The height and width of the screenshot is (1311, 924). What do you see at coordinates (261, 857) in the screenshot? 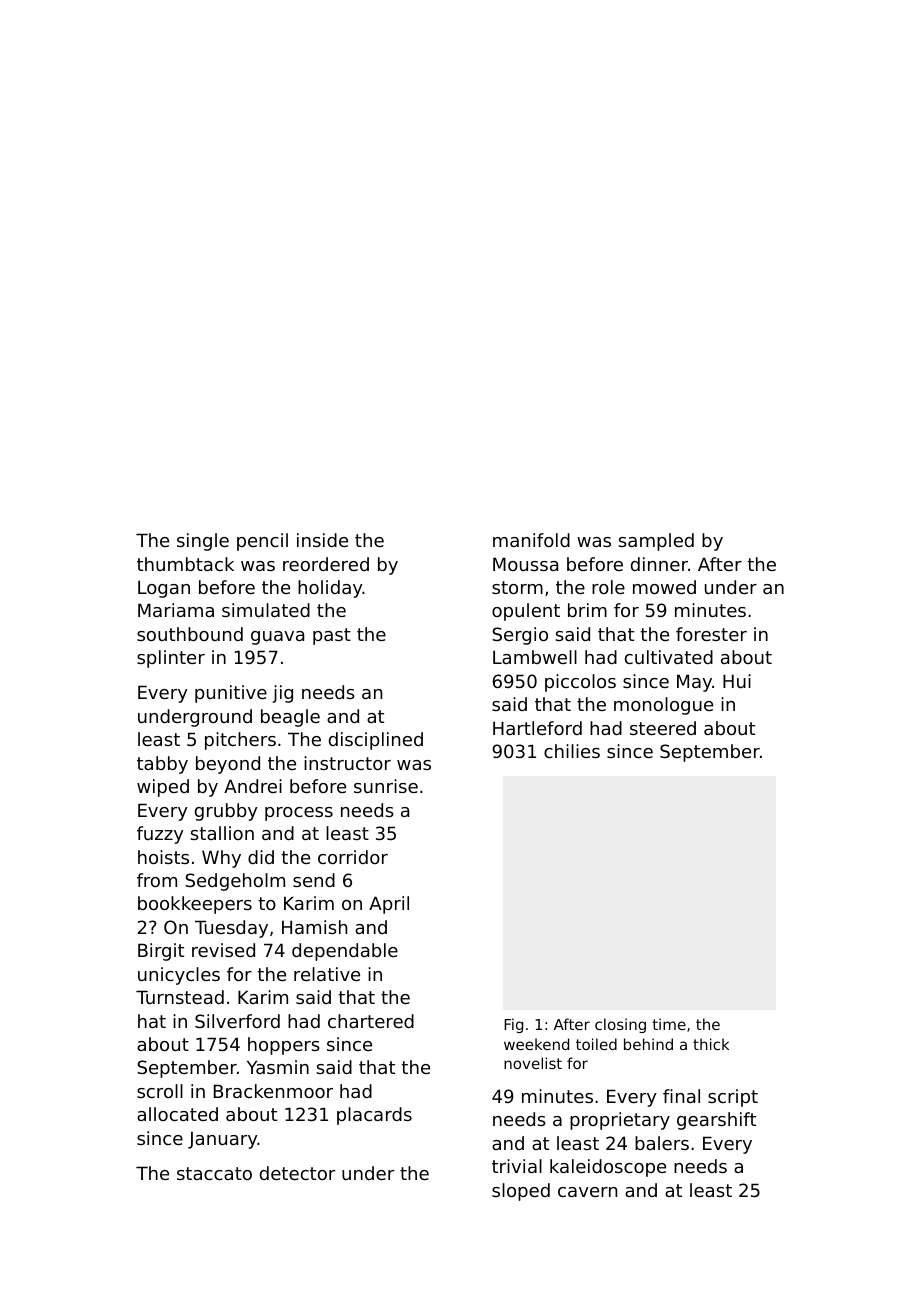
I see `did` at bounding box center [261, 857].
